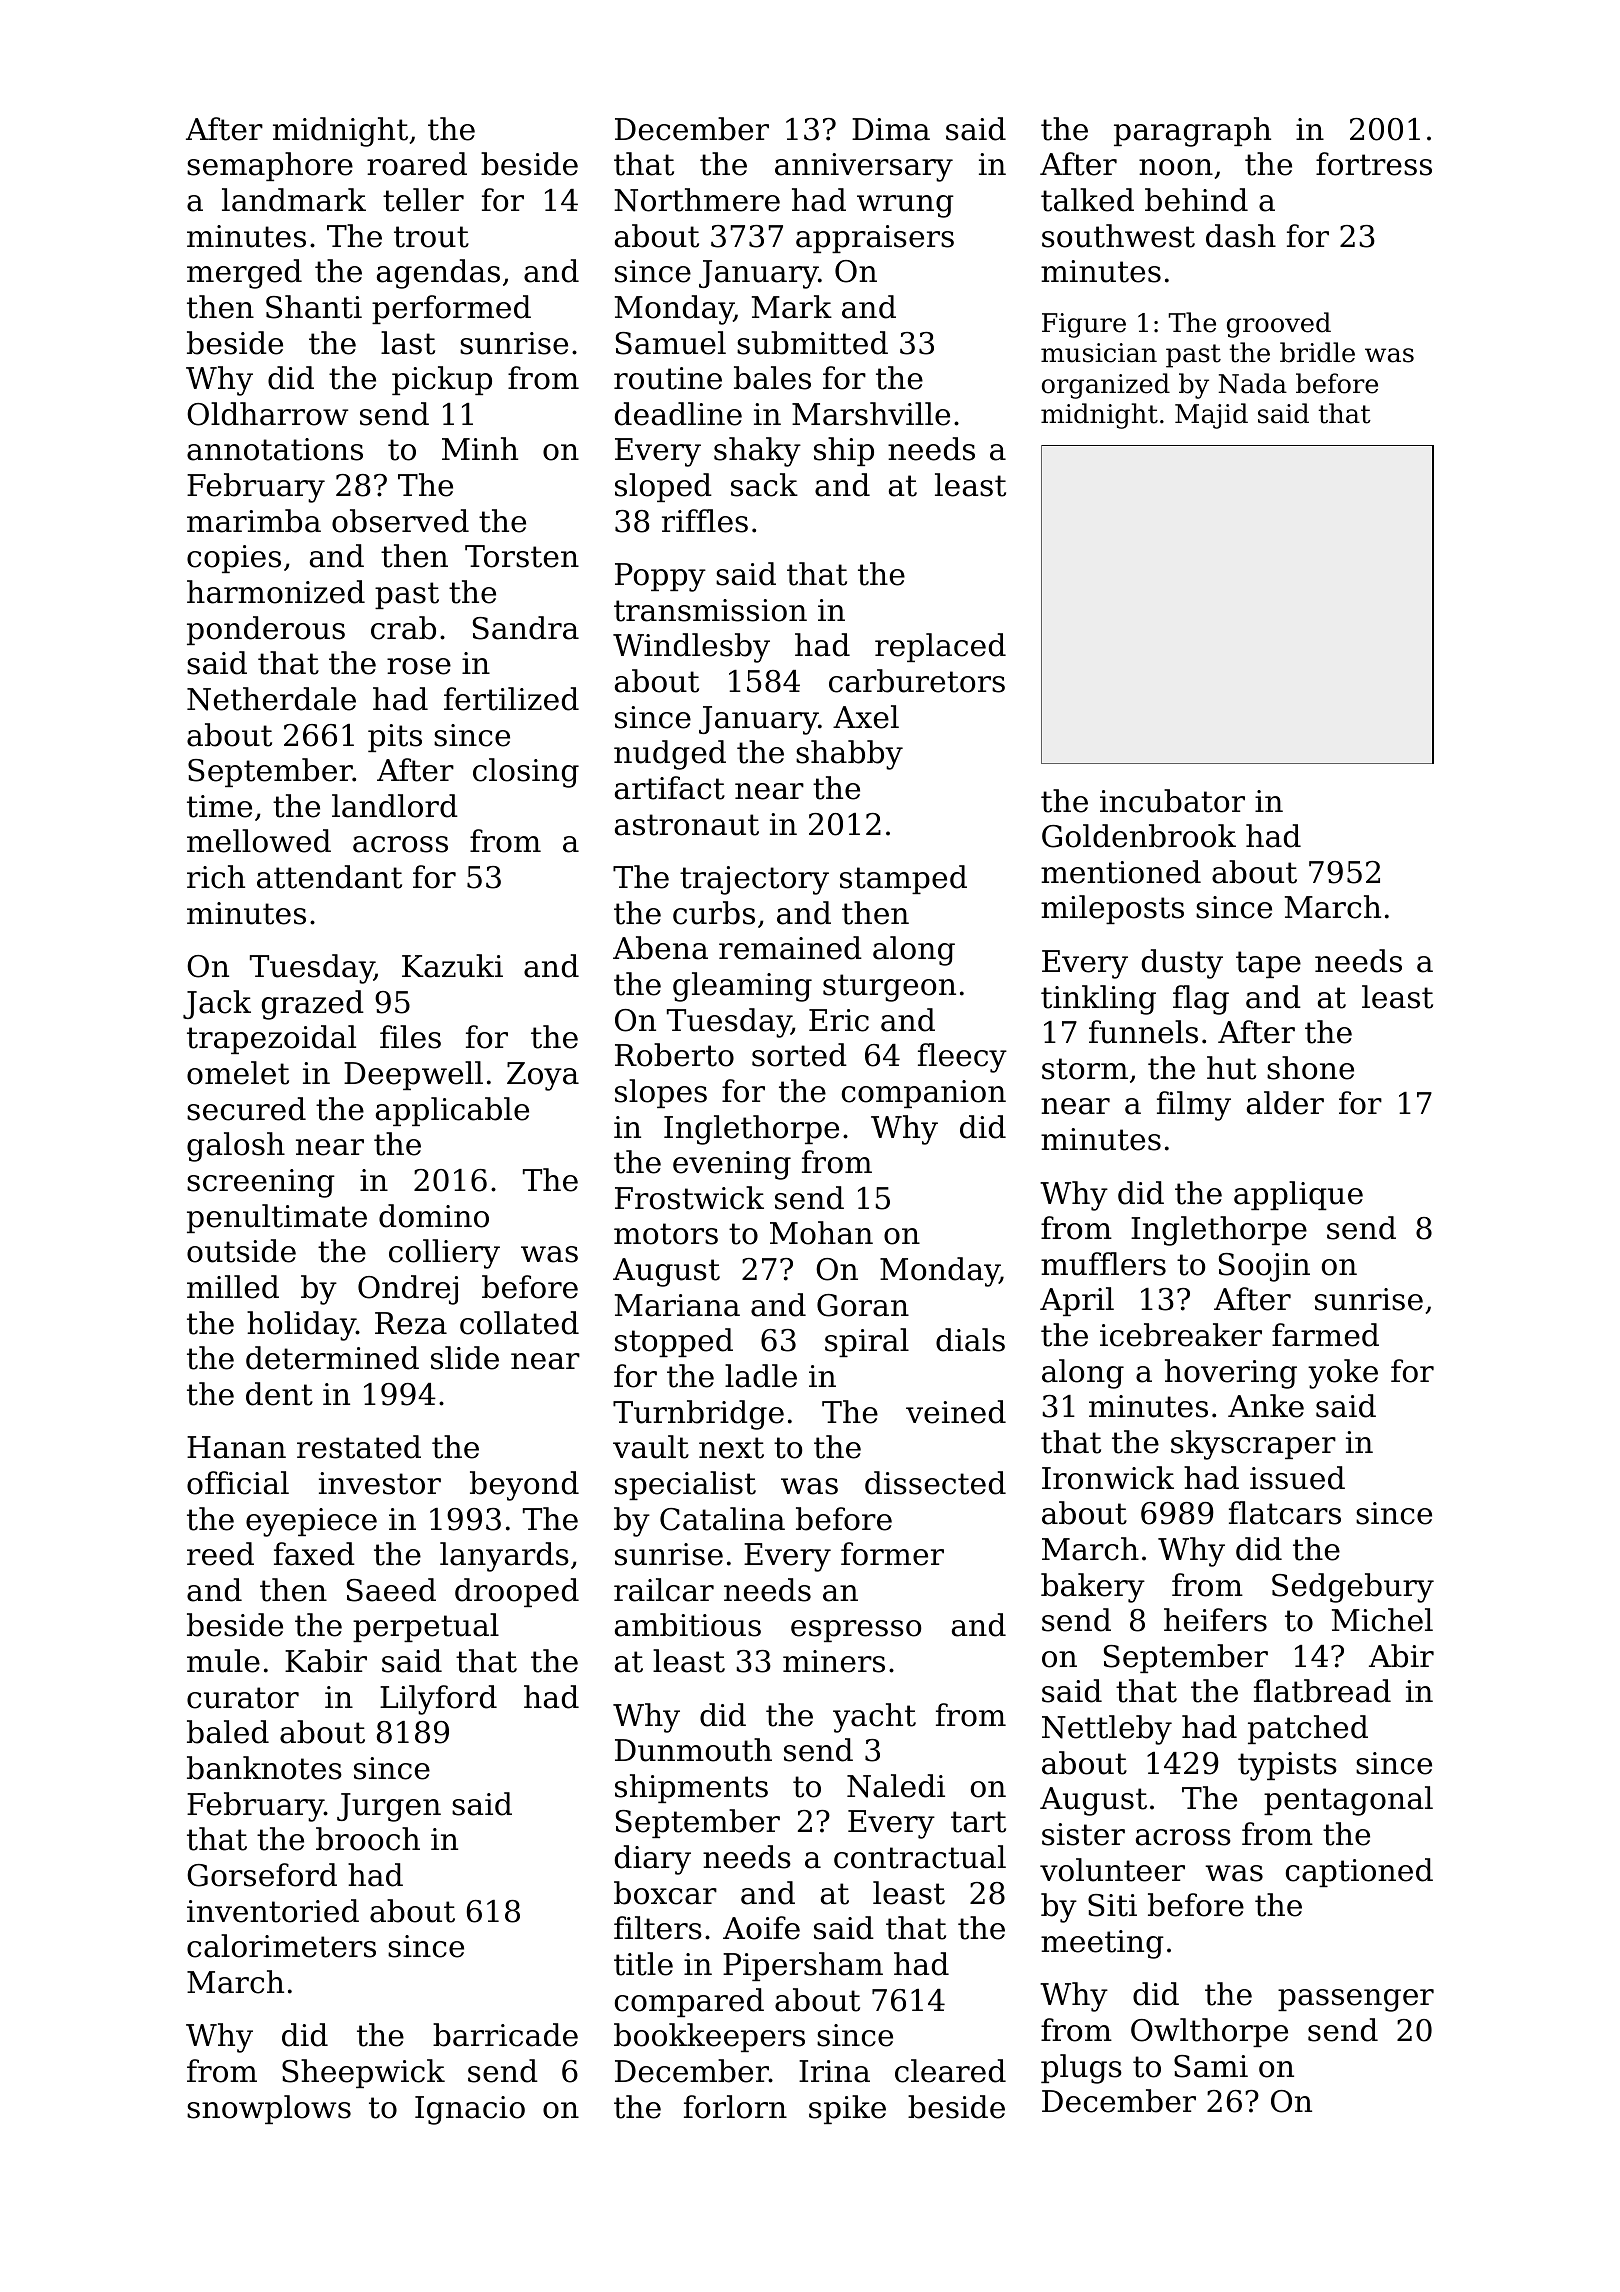 The width and height of the document is (1620, 2292). I want to click on Oldharrow, so click(267, 414).
